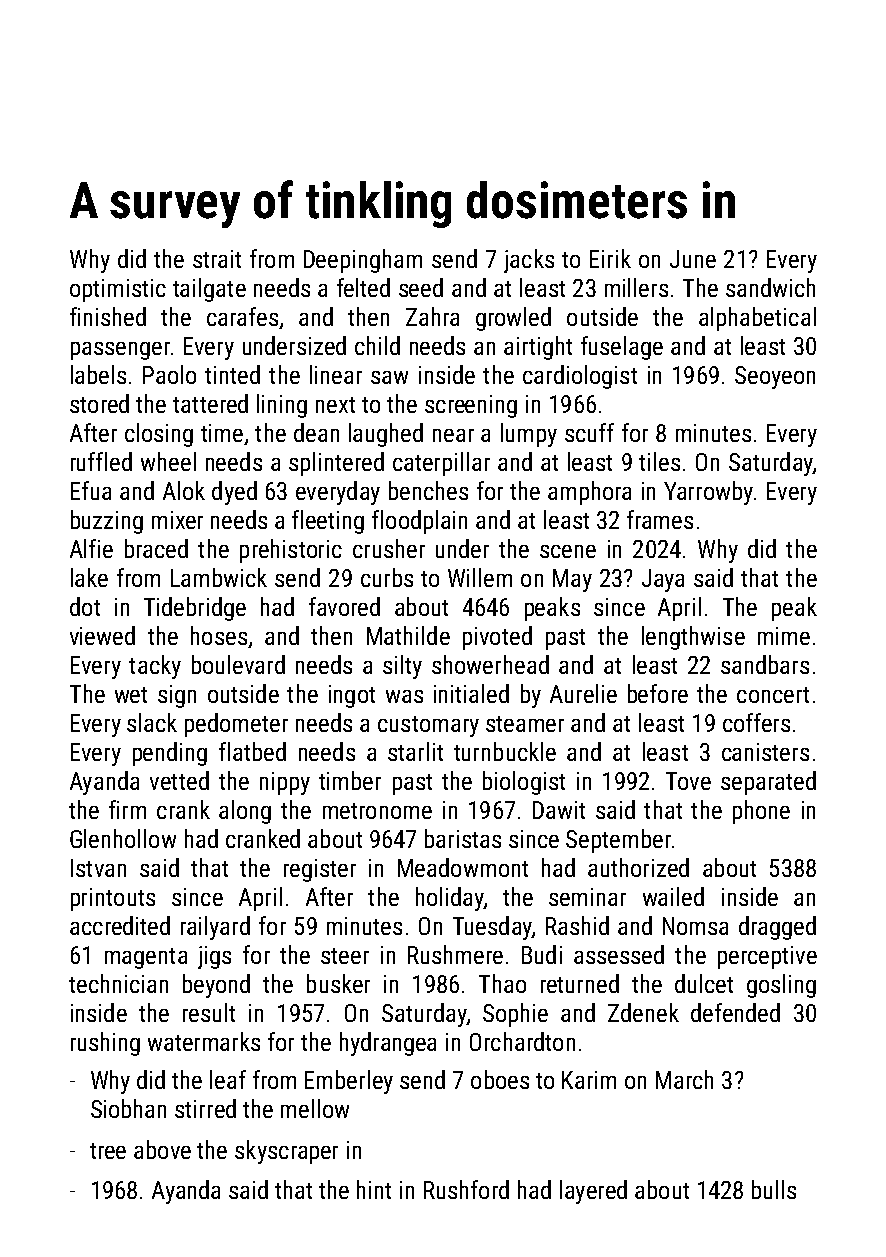 The width and height of the screenshot is (886, 1257). What do you see at coordinates (146, 958) in the screenshot?
I see `magenta` at bounding box center [146, 958].
